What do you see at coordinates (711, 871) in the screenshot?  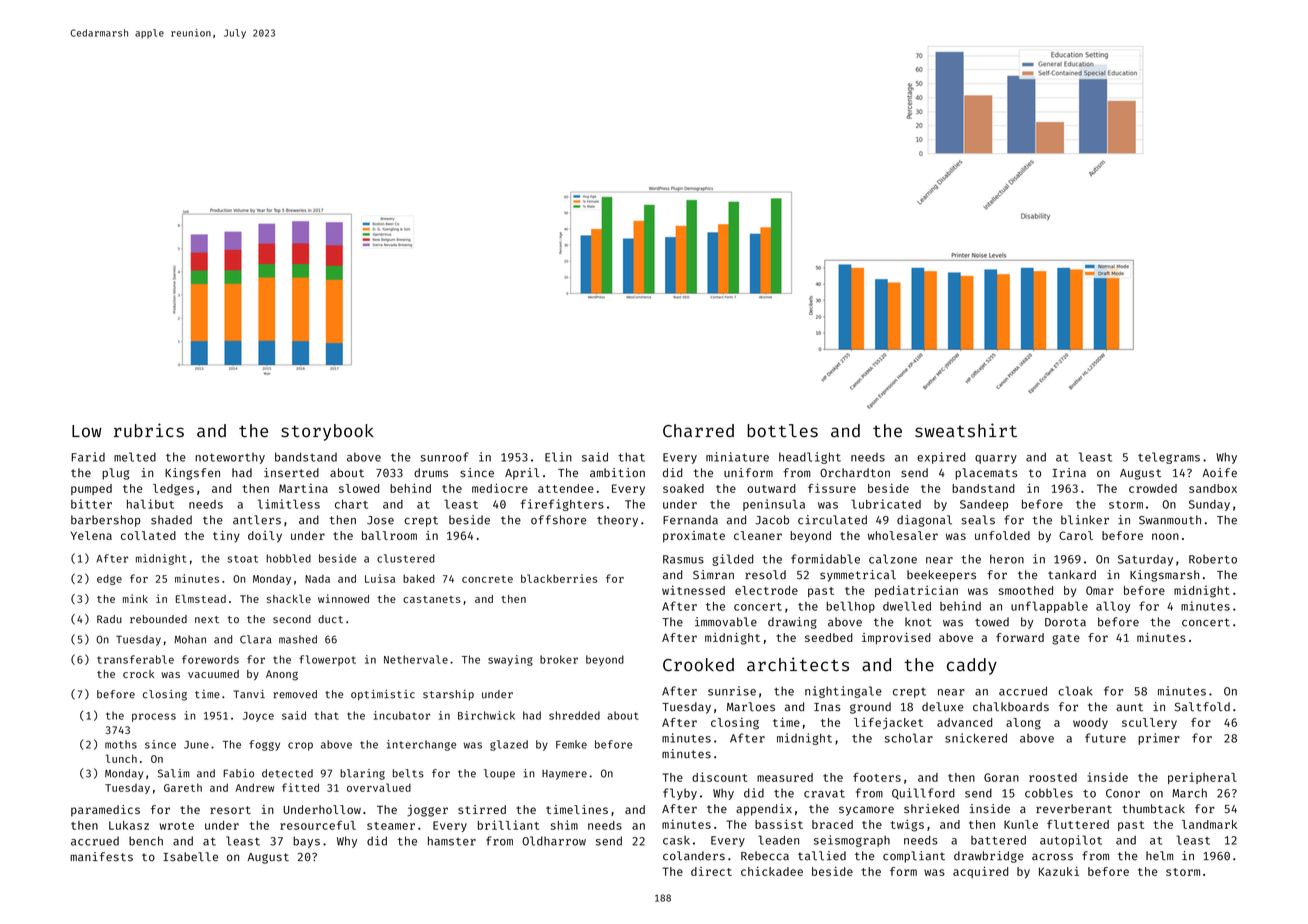 I see `direct` at bounding box center [711, 871].
